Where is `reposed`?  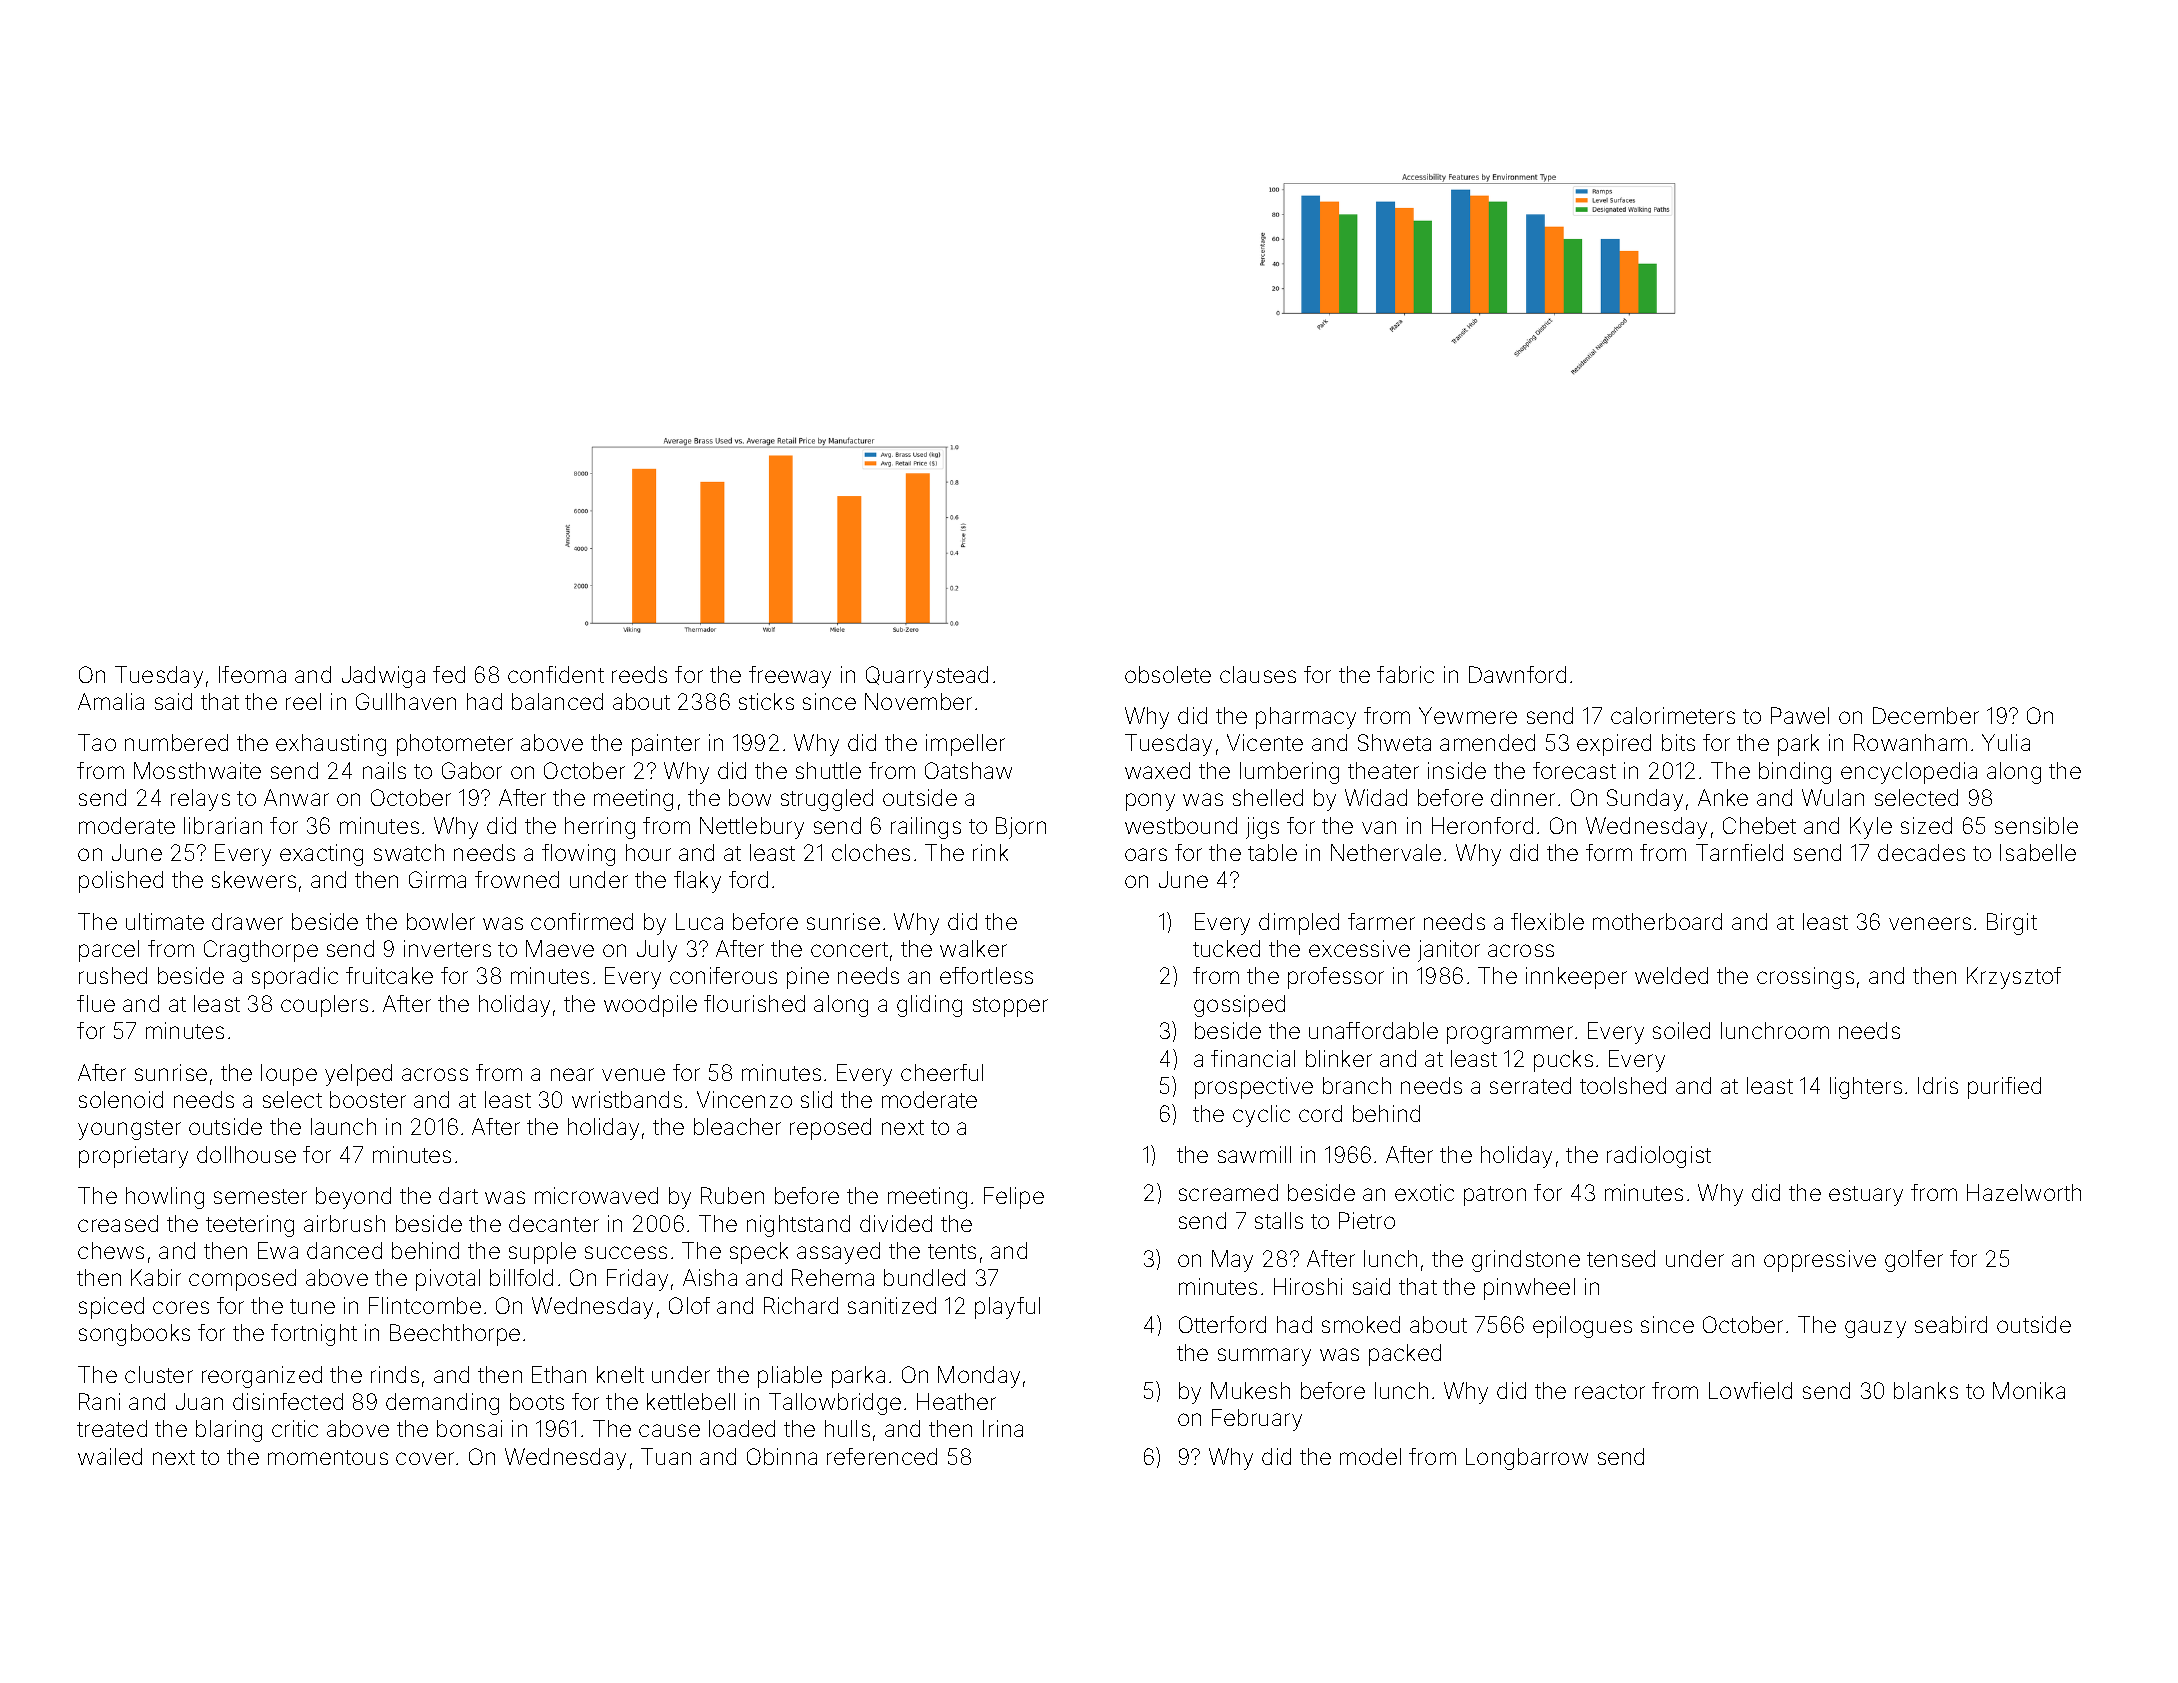 reposed is located at coordinates (830, 1129).
